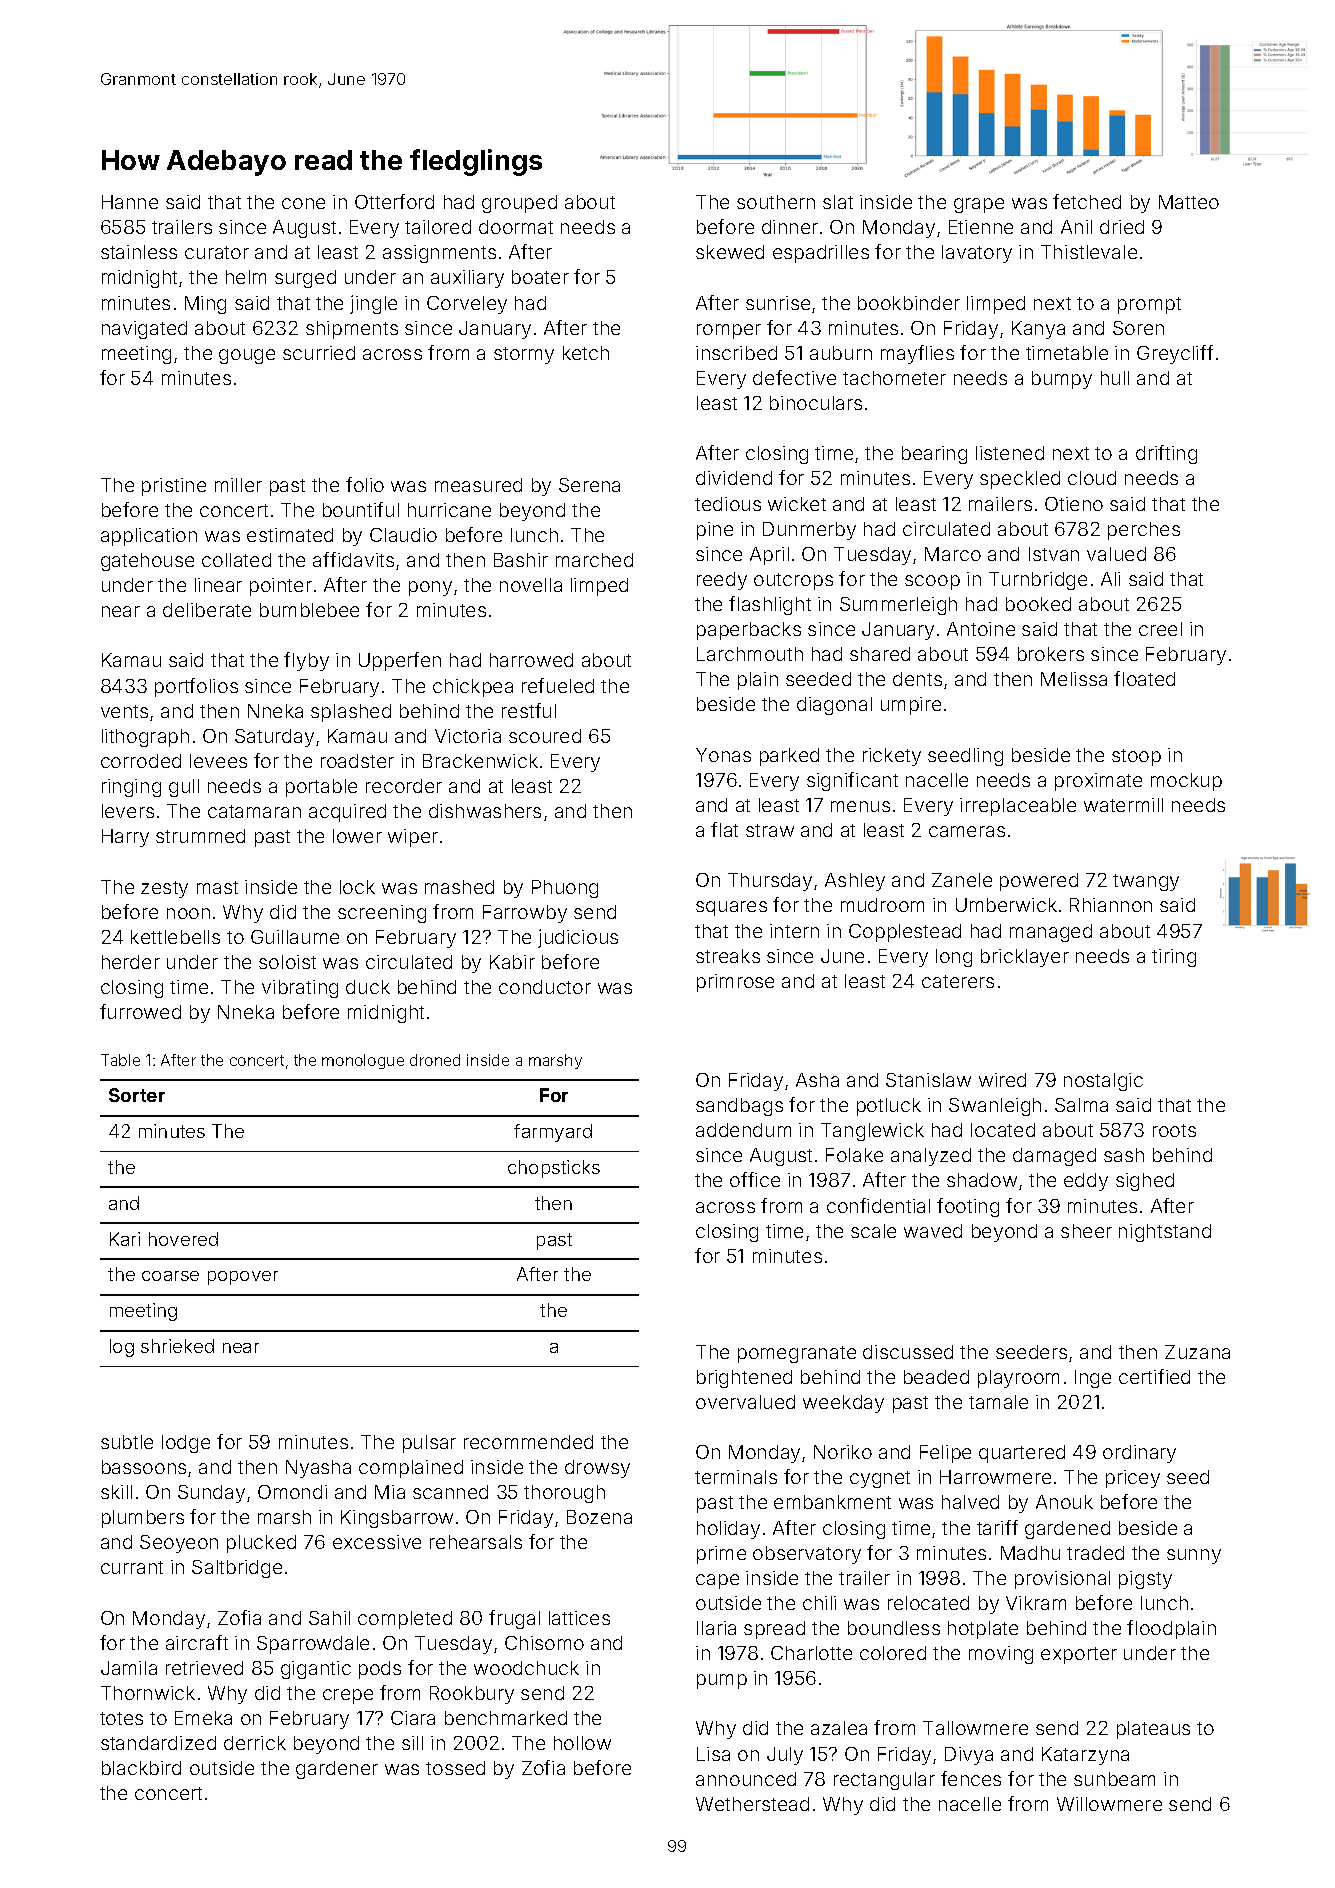 Image resolution: width=1335 pixels, height=1888 pixels. I want to click on Sorter, so click(137, 1095).
